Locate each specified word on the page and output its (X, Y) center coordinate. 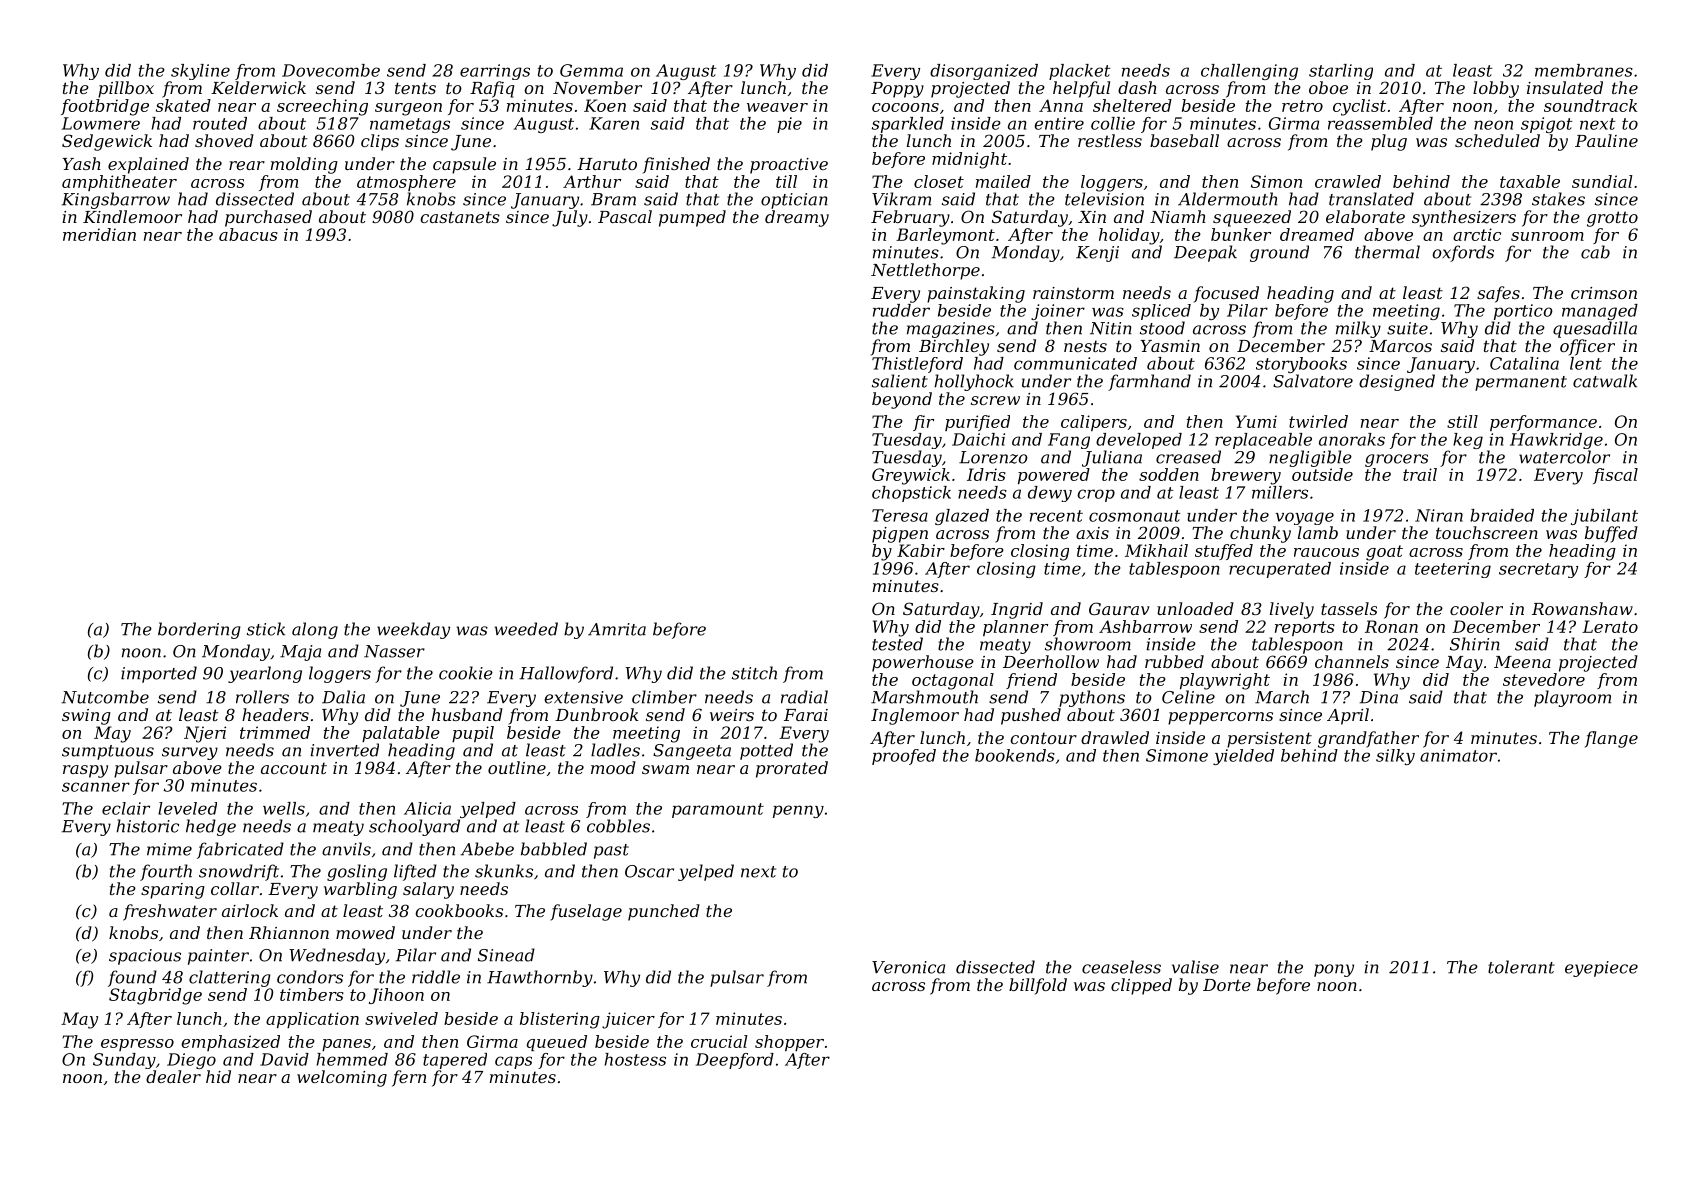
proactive (789, 166)
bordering (199, 630)
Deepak (1205, 253)
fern (409, 1078)
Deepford (735, 1061)
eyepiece (1601, 969)
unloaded (1195, 608)
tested (897, 644)
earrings (495, 72)
